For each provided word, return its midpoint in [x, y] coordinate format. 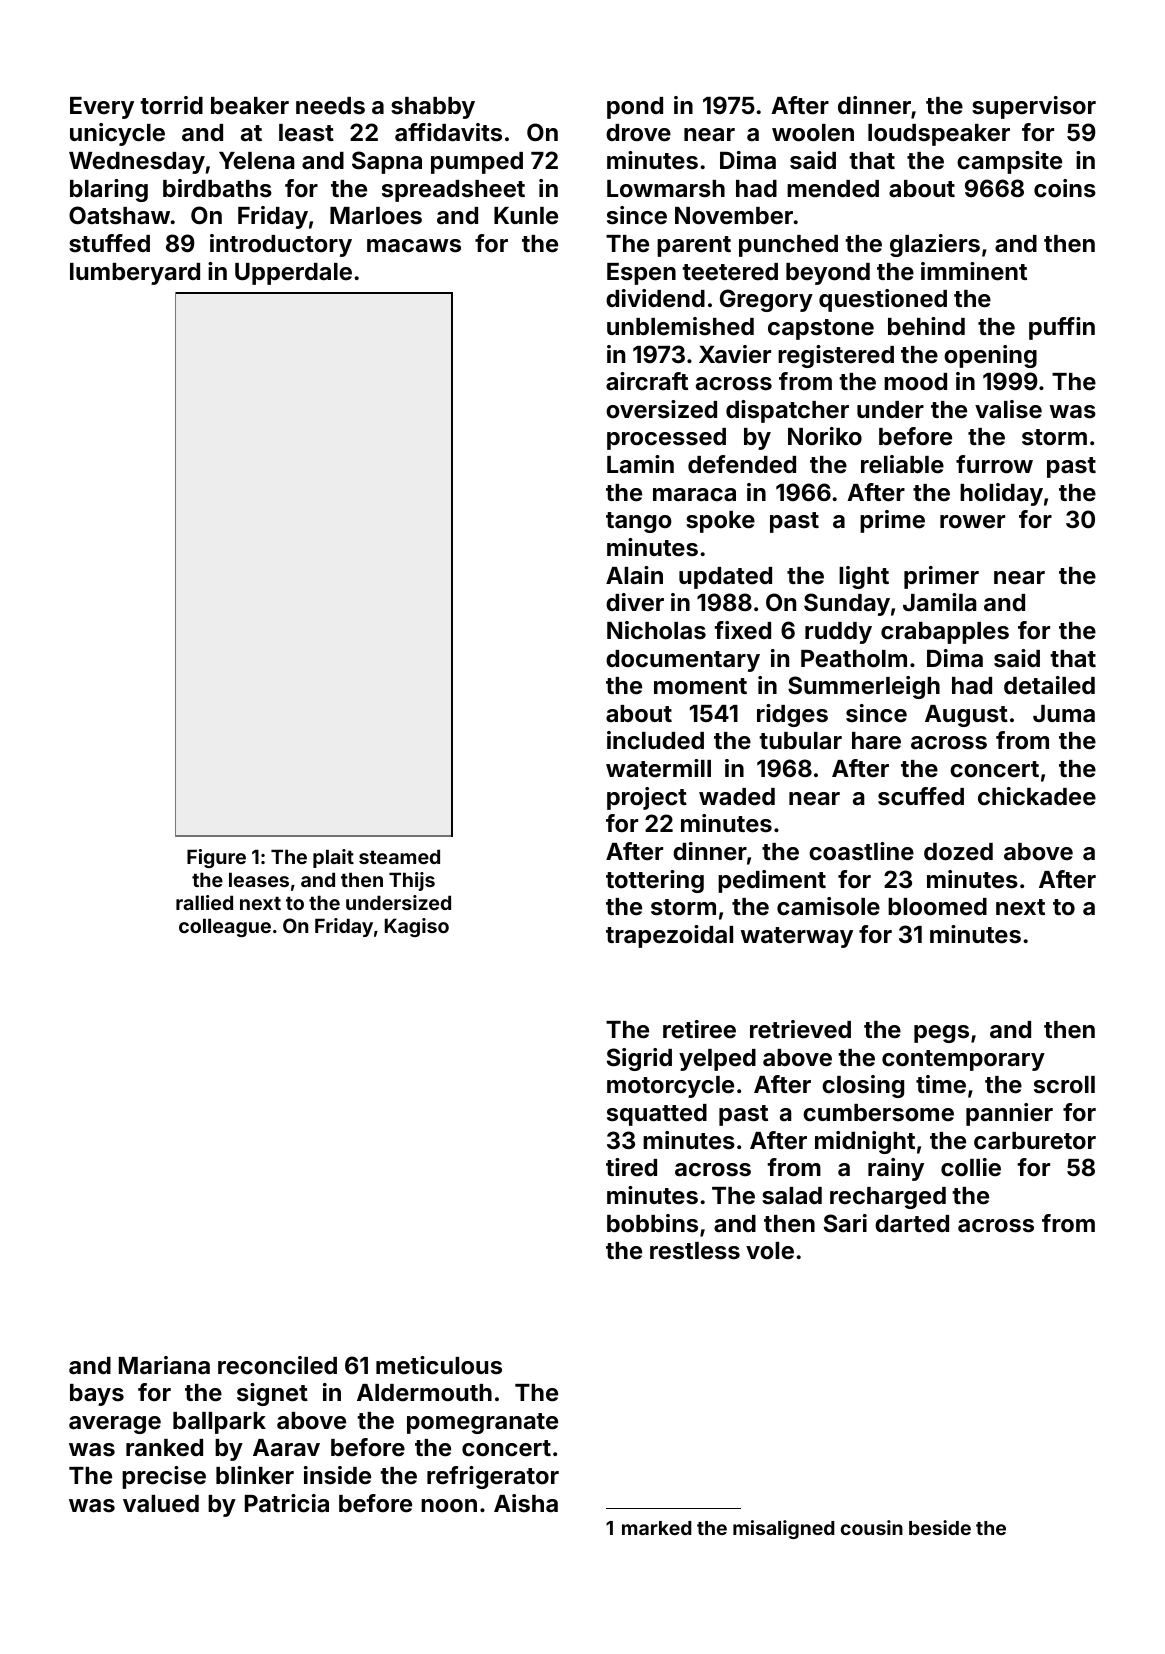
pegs [941, 1034]
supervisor [1034, 107]
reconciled [277, 1365]
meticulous [439, 1365]
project [647, 798]
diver [635, 602]
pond [635, 108]
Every [102, 108]
